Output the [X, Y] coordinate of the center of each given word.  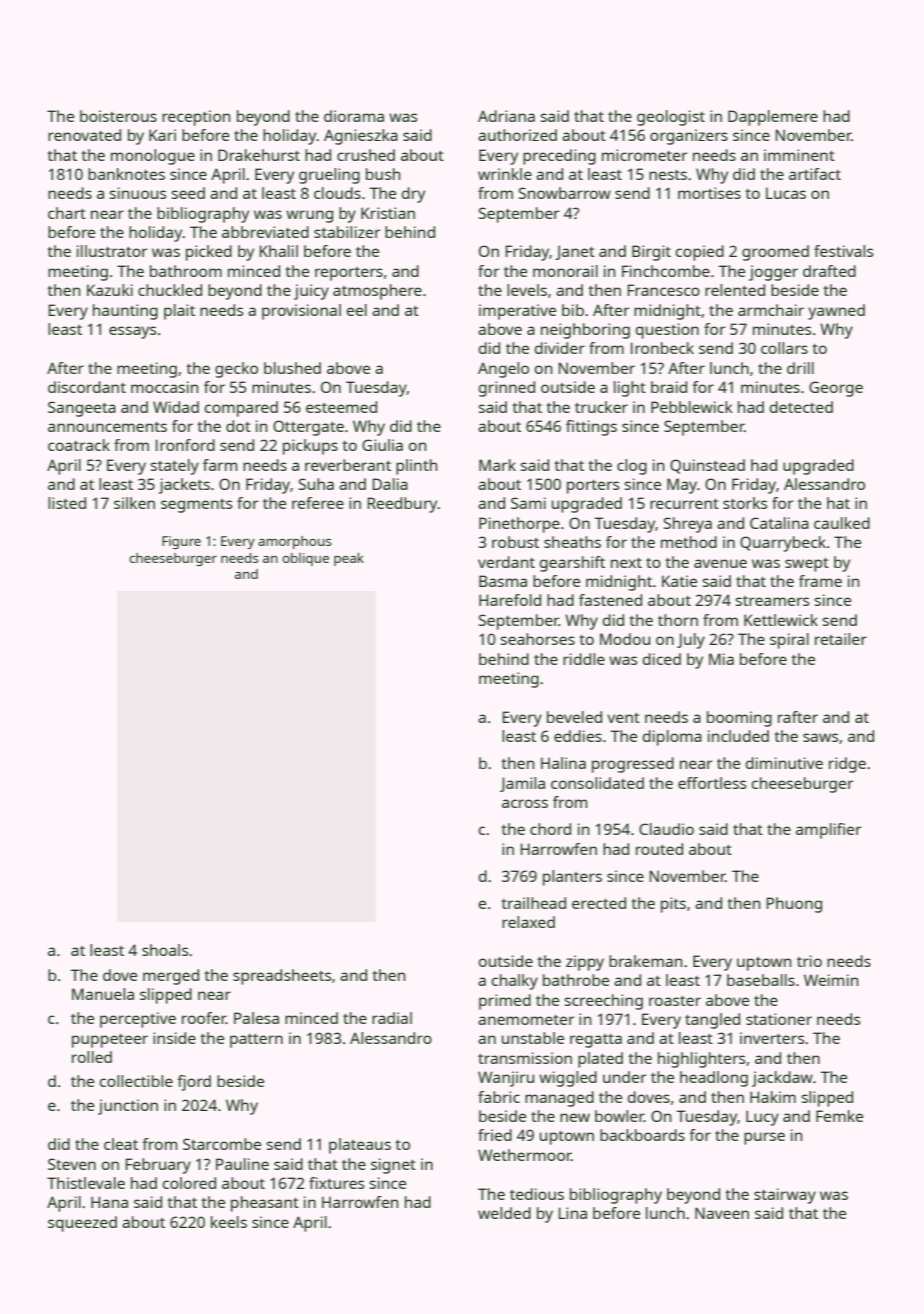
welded [504, 1213]
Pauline [242, 1164]
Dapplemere [773, 118]
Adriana [506, 116]
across [525, 803]
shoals [165, 950]
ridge [847, 765]
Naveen [722, 1213]
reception [196, 118]
